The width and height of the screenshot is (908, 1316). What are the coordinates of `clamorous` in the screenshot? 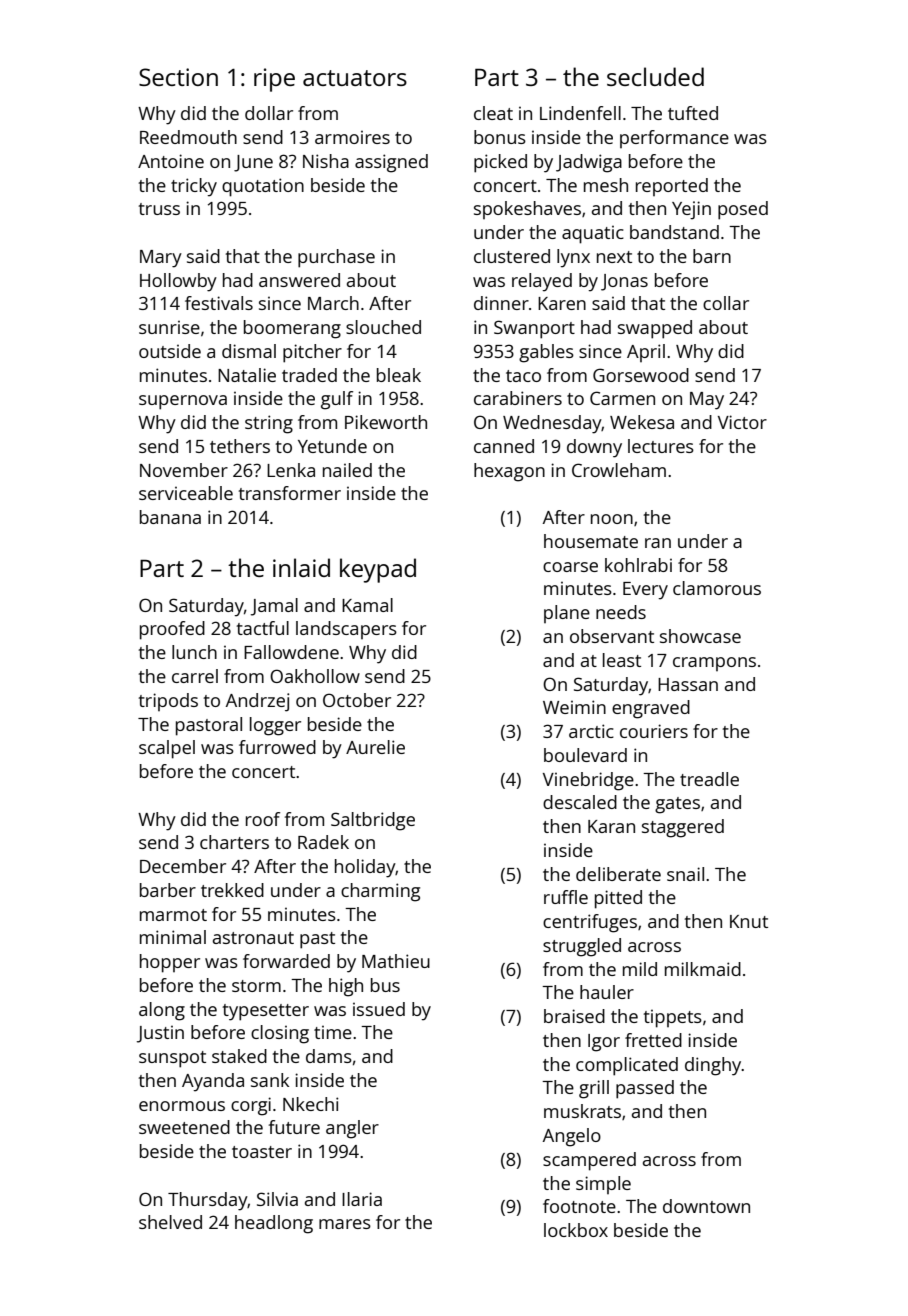 It's located at (717, 588).
